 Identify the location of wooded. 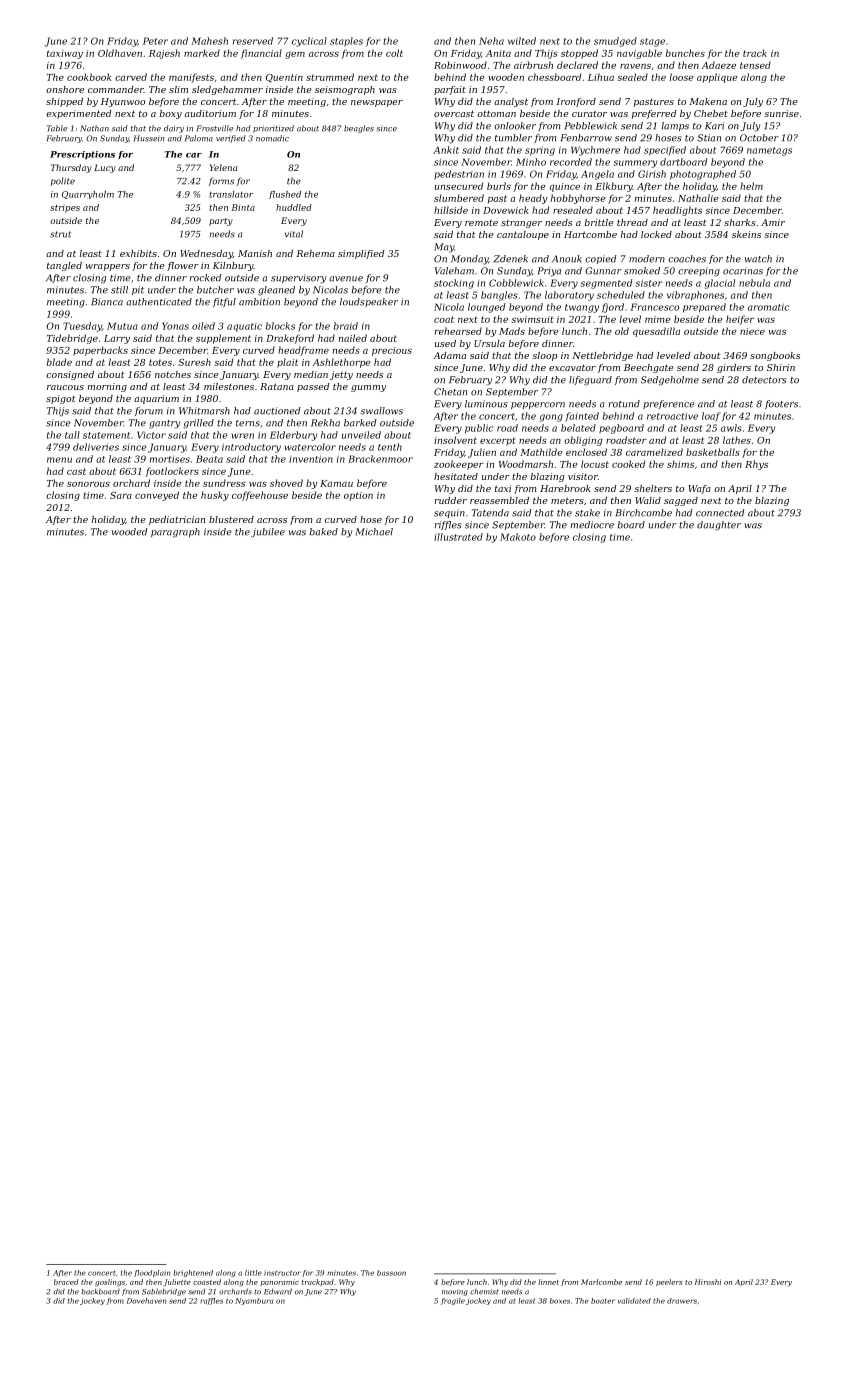
(129, 532).
